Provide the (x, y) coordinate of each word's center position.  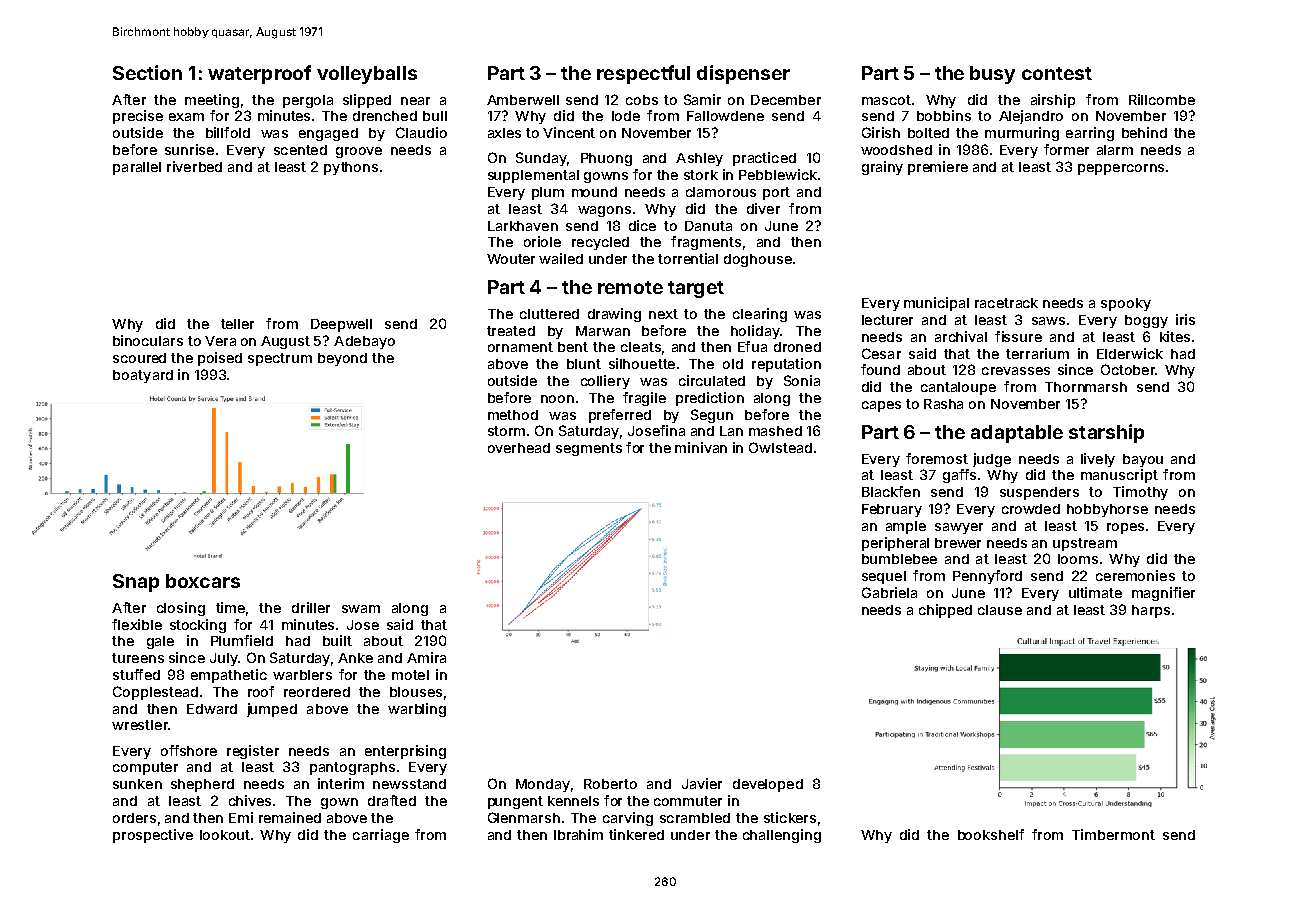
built (337, 640)
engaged (328, 134)
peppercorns (1121, 169)
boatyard (143, 376)
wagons (604, 211)
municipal (936, 304)
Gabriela (889, 592)
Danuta (708, 226)
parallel (137, 168)
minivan (701, 447)
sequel (884, 577)
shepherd (202, 785)
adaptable (1017, 434)
